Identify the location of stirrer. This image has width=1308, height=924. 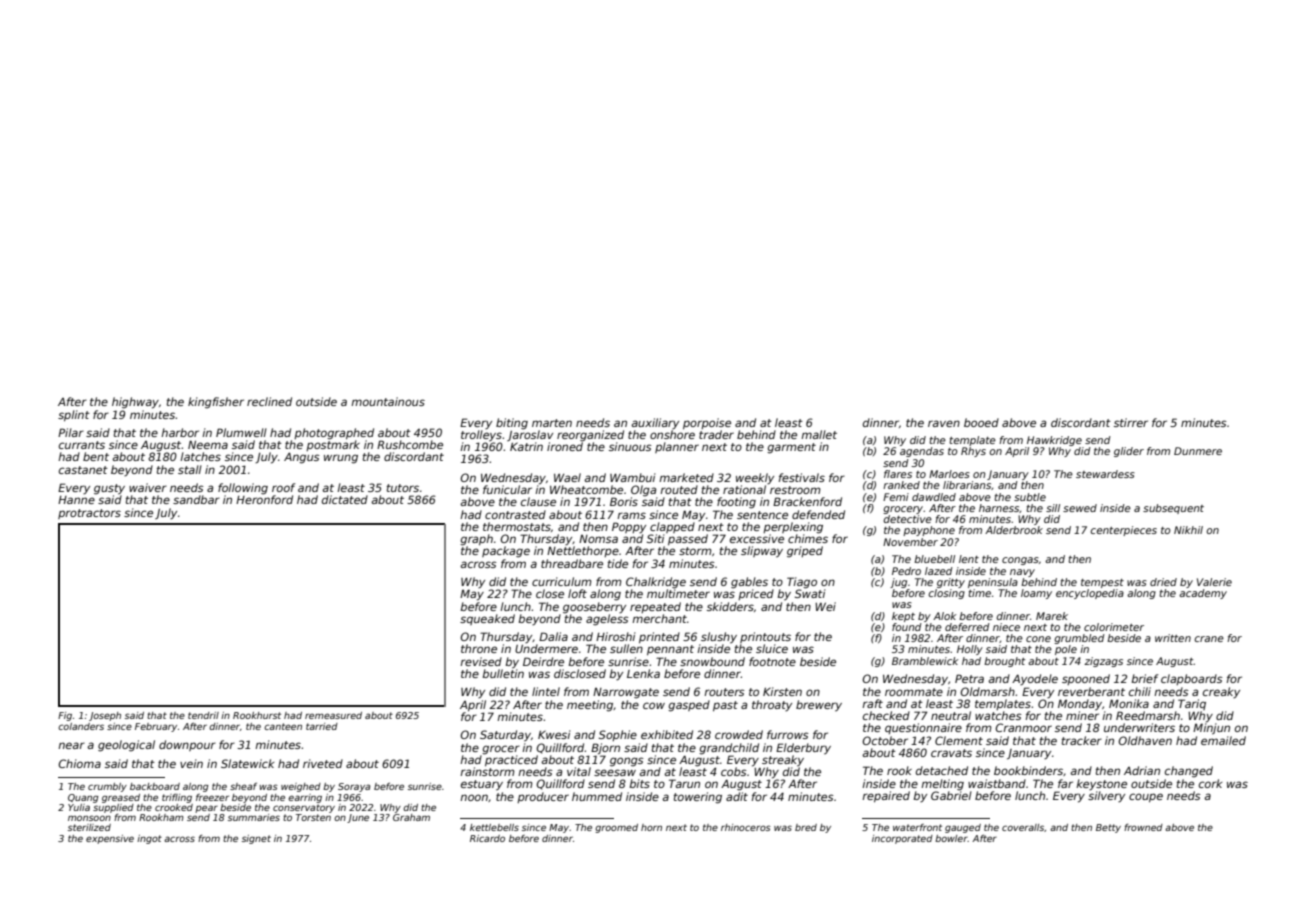
(1131, 422).
